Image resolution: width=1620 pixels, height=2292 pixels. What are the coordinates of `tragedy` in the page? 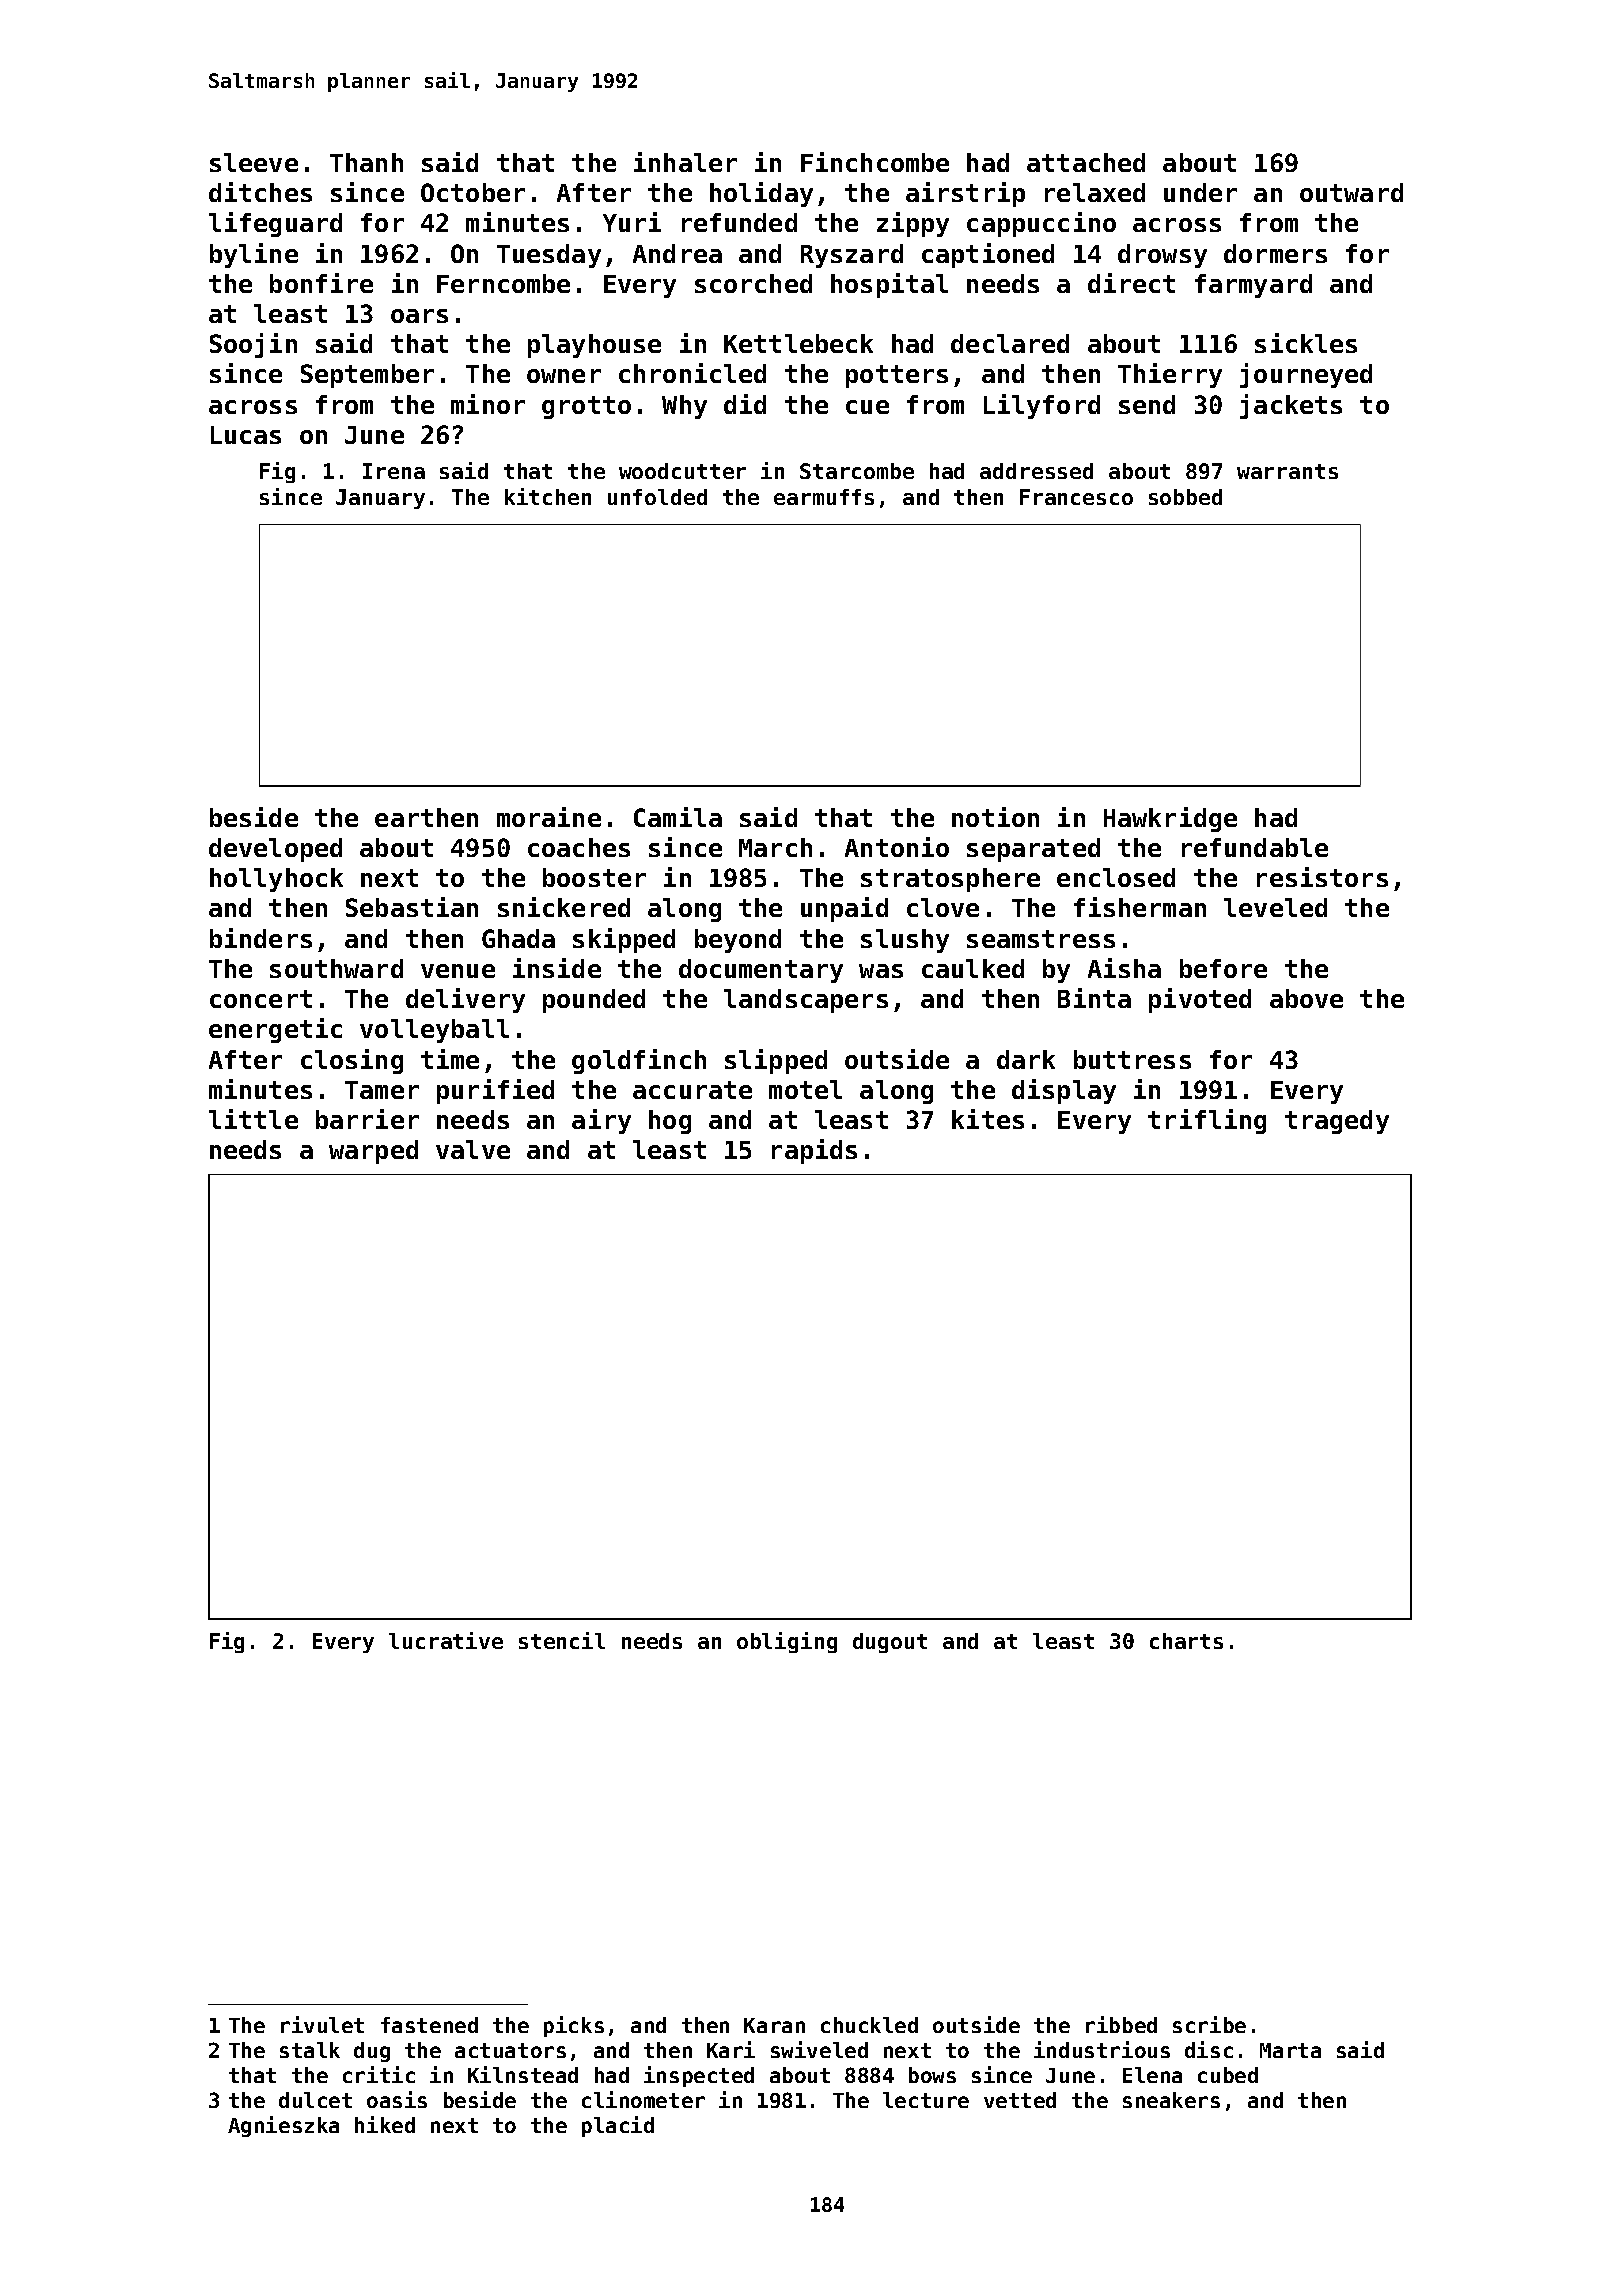 It's located at (1337, 1122).
